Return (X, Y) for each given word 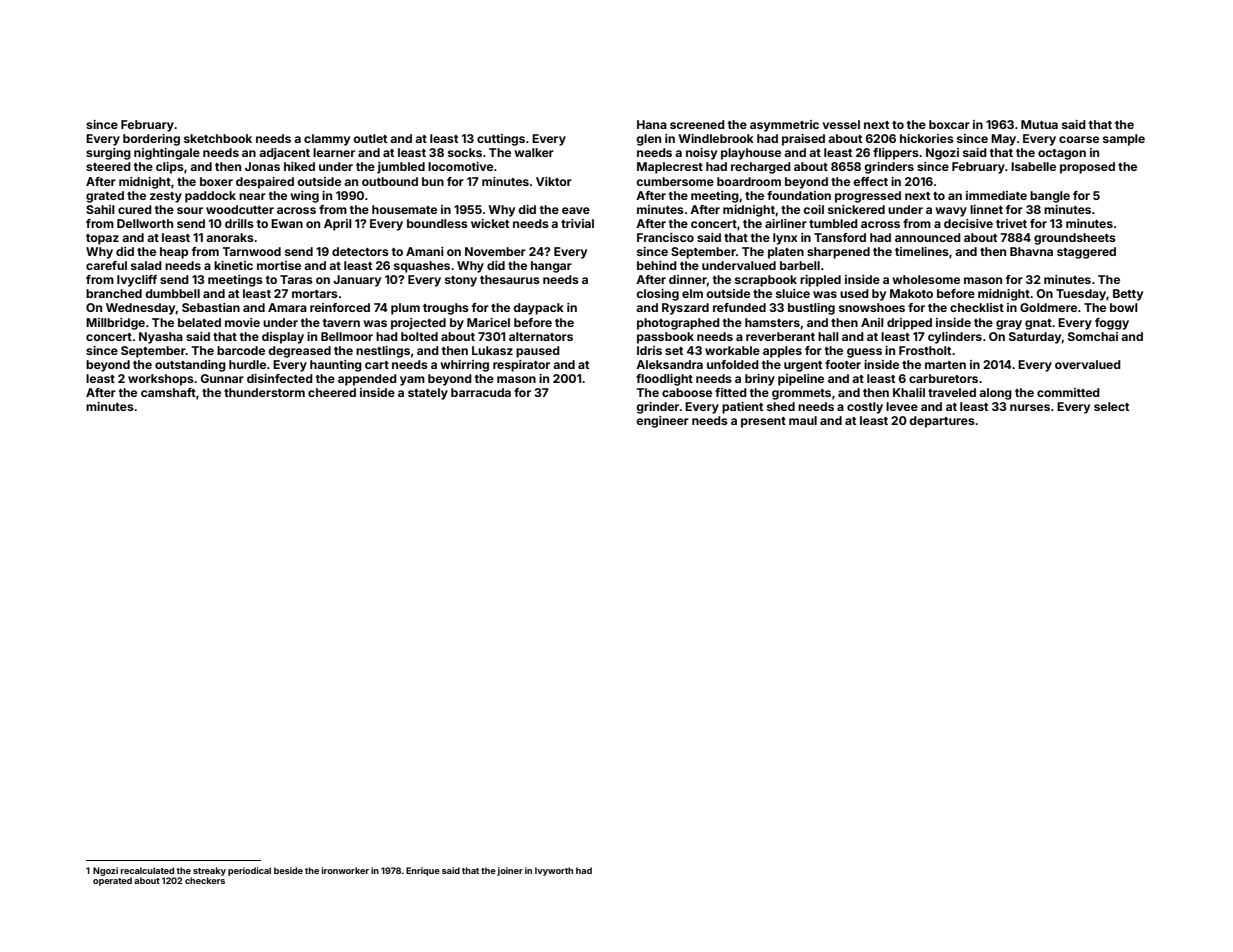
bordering (151, 140)
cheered (332, 392)
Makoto (911, 293)
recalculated (147, 870)
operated (112, 881)
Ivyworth (554, 871)
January (357, 281)
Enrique (423, 871)
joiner (510, 871)
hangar (551, 267)
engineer (662, 422)
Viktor (554, 181)
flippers (896, 154)
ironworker (345, 870)
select (1111, 406)
